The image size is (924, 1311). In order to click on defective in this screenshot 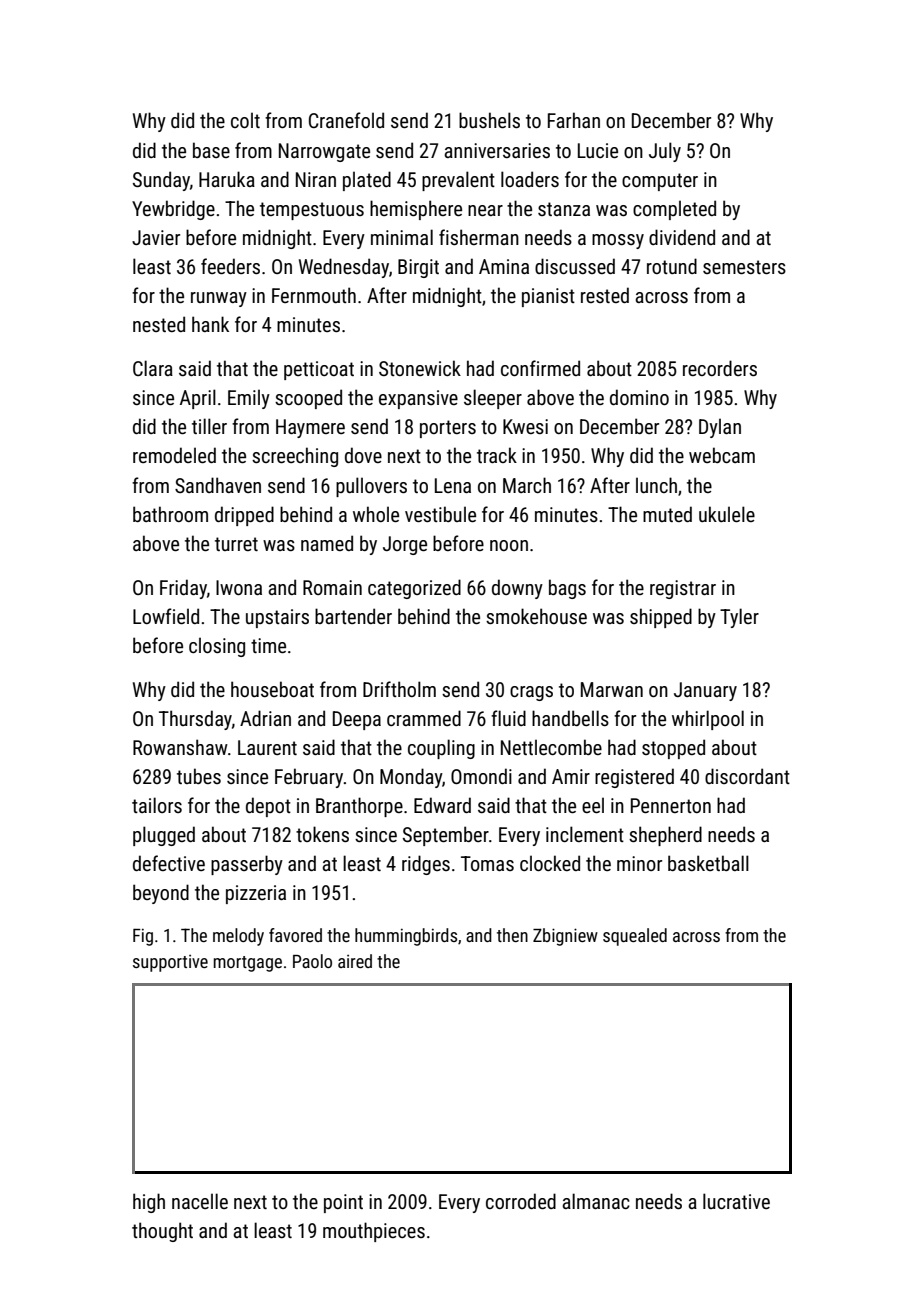, I will do `click(169, 863)`.
